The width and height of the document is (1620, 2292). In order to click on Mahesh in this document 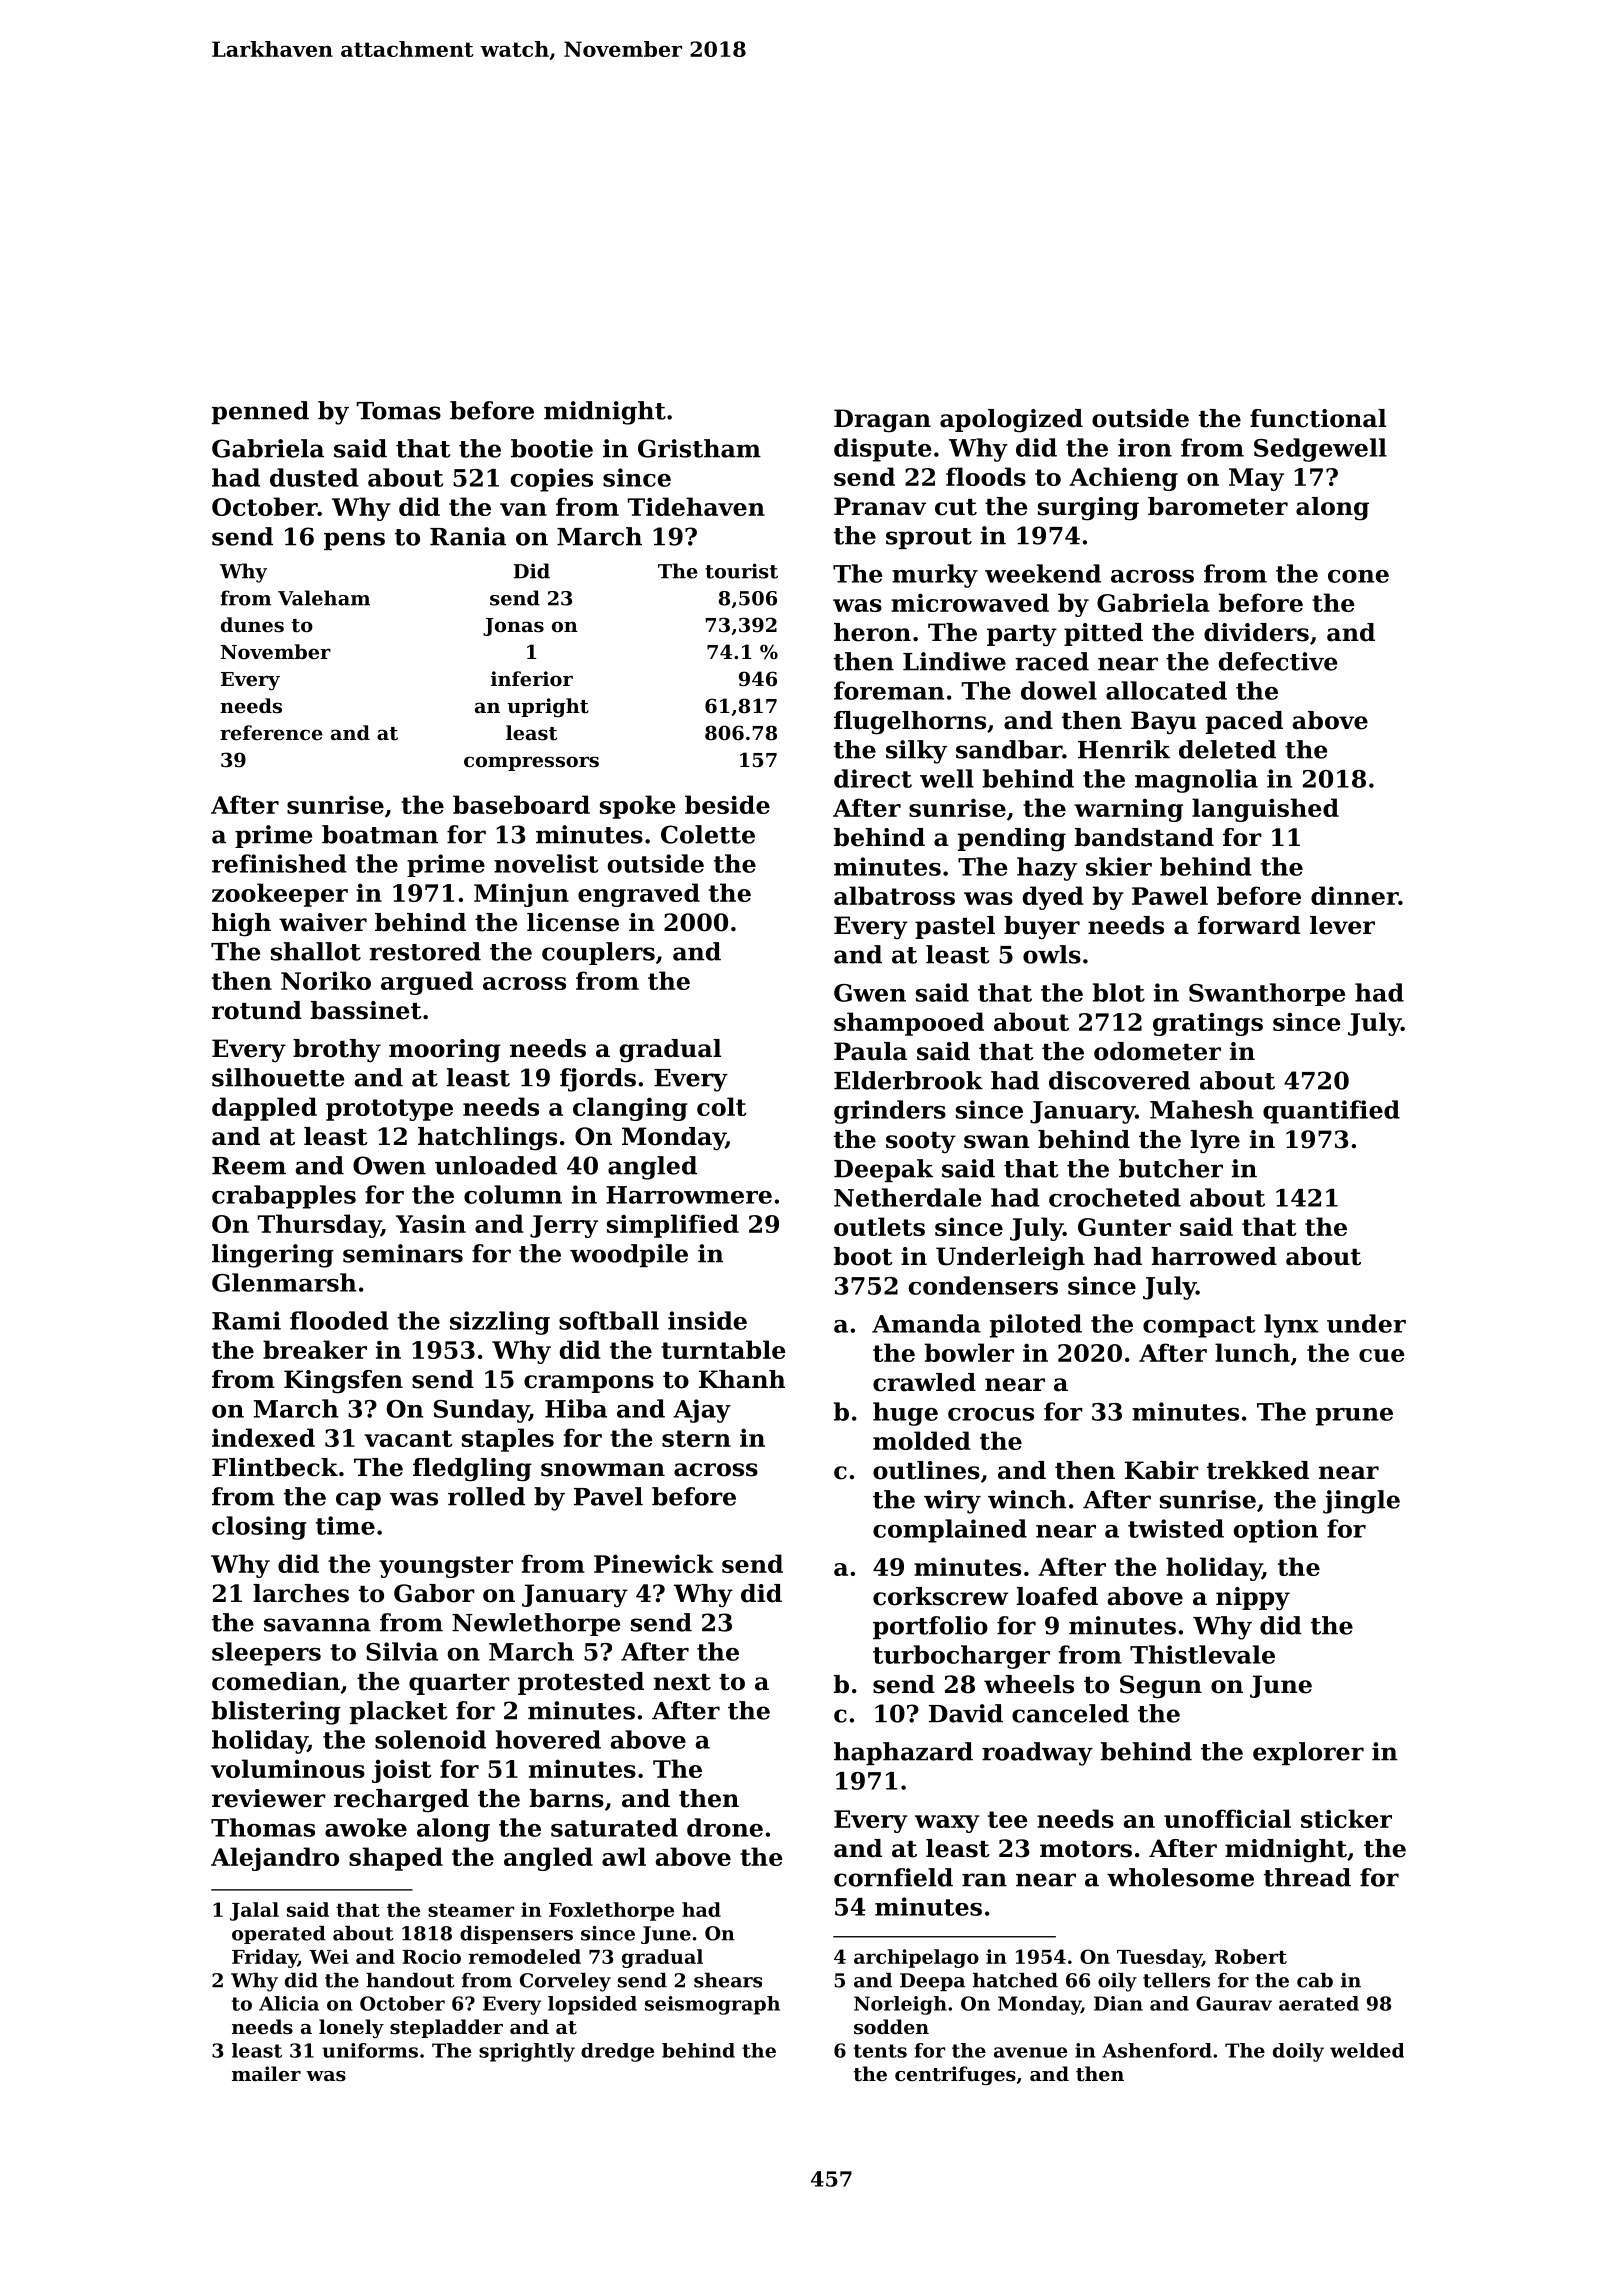, I will do `click(1202, 1109)`.
